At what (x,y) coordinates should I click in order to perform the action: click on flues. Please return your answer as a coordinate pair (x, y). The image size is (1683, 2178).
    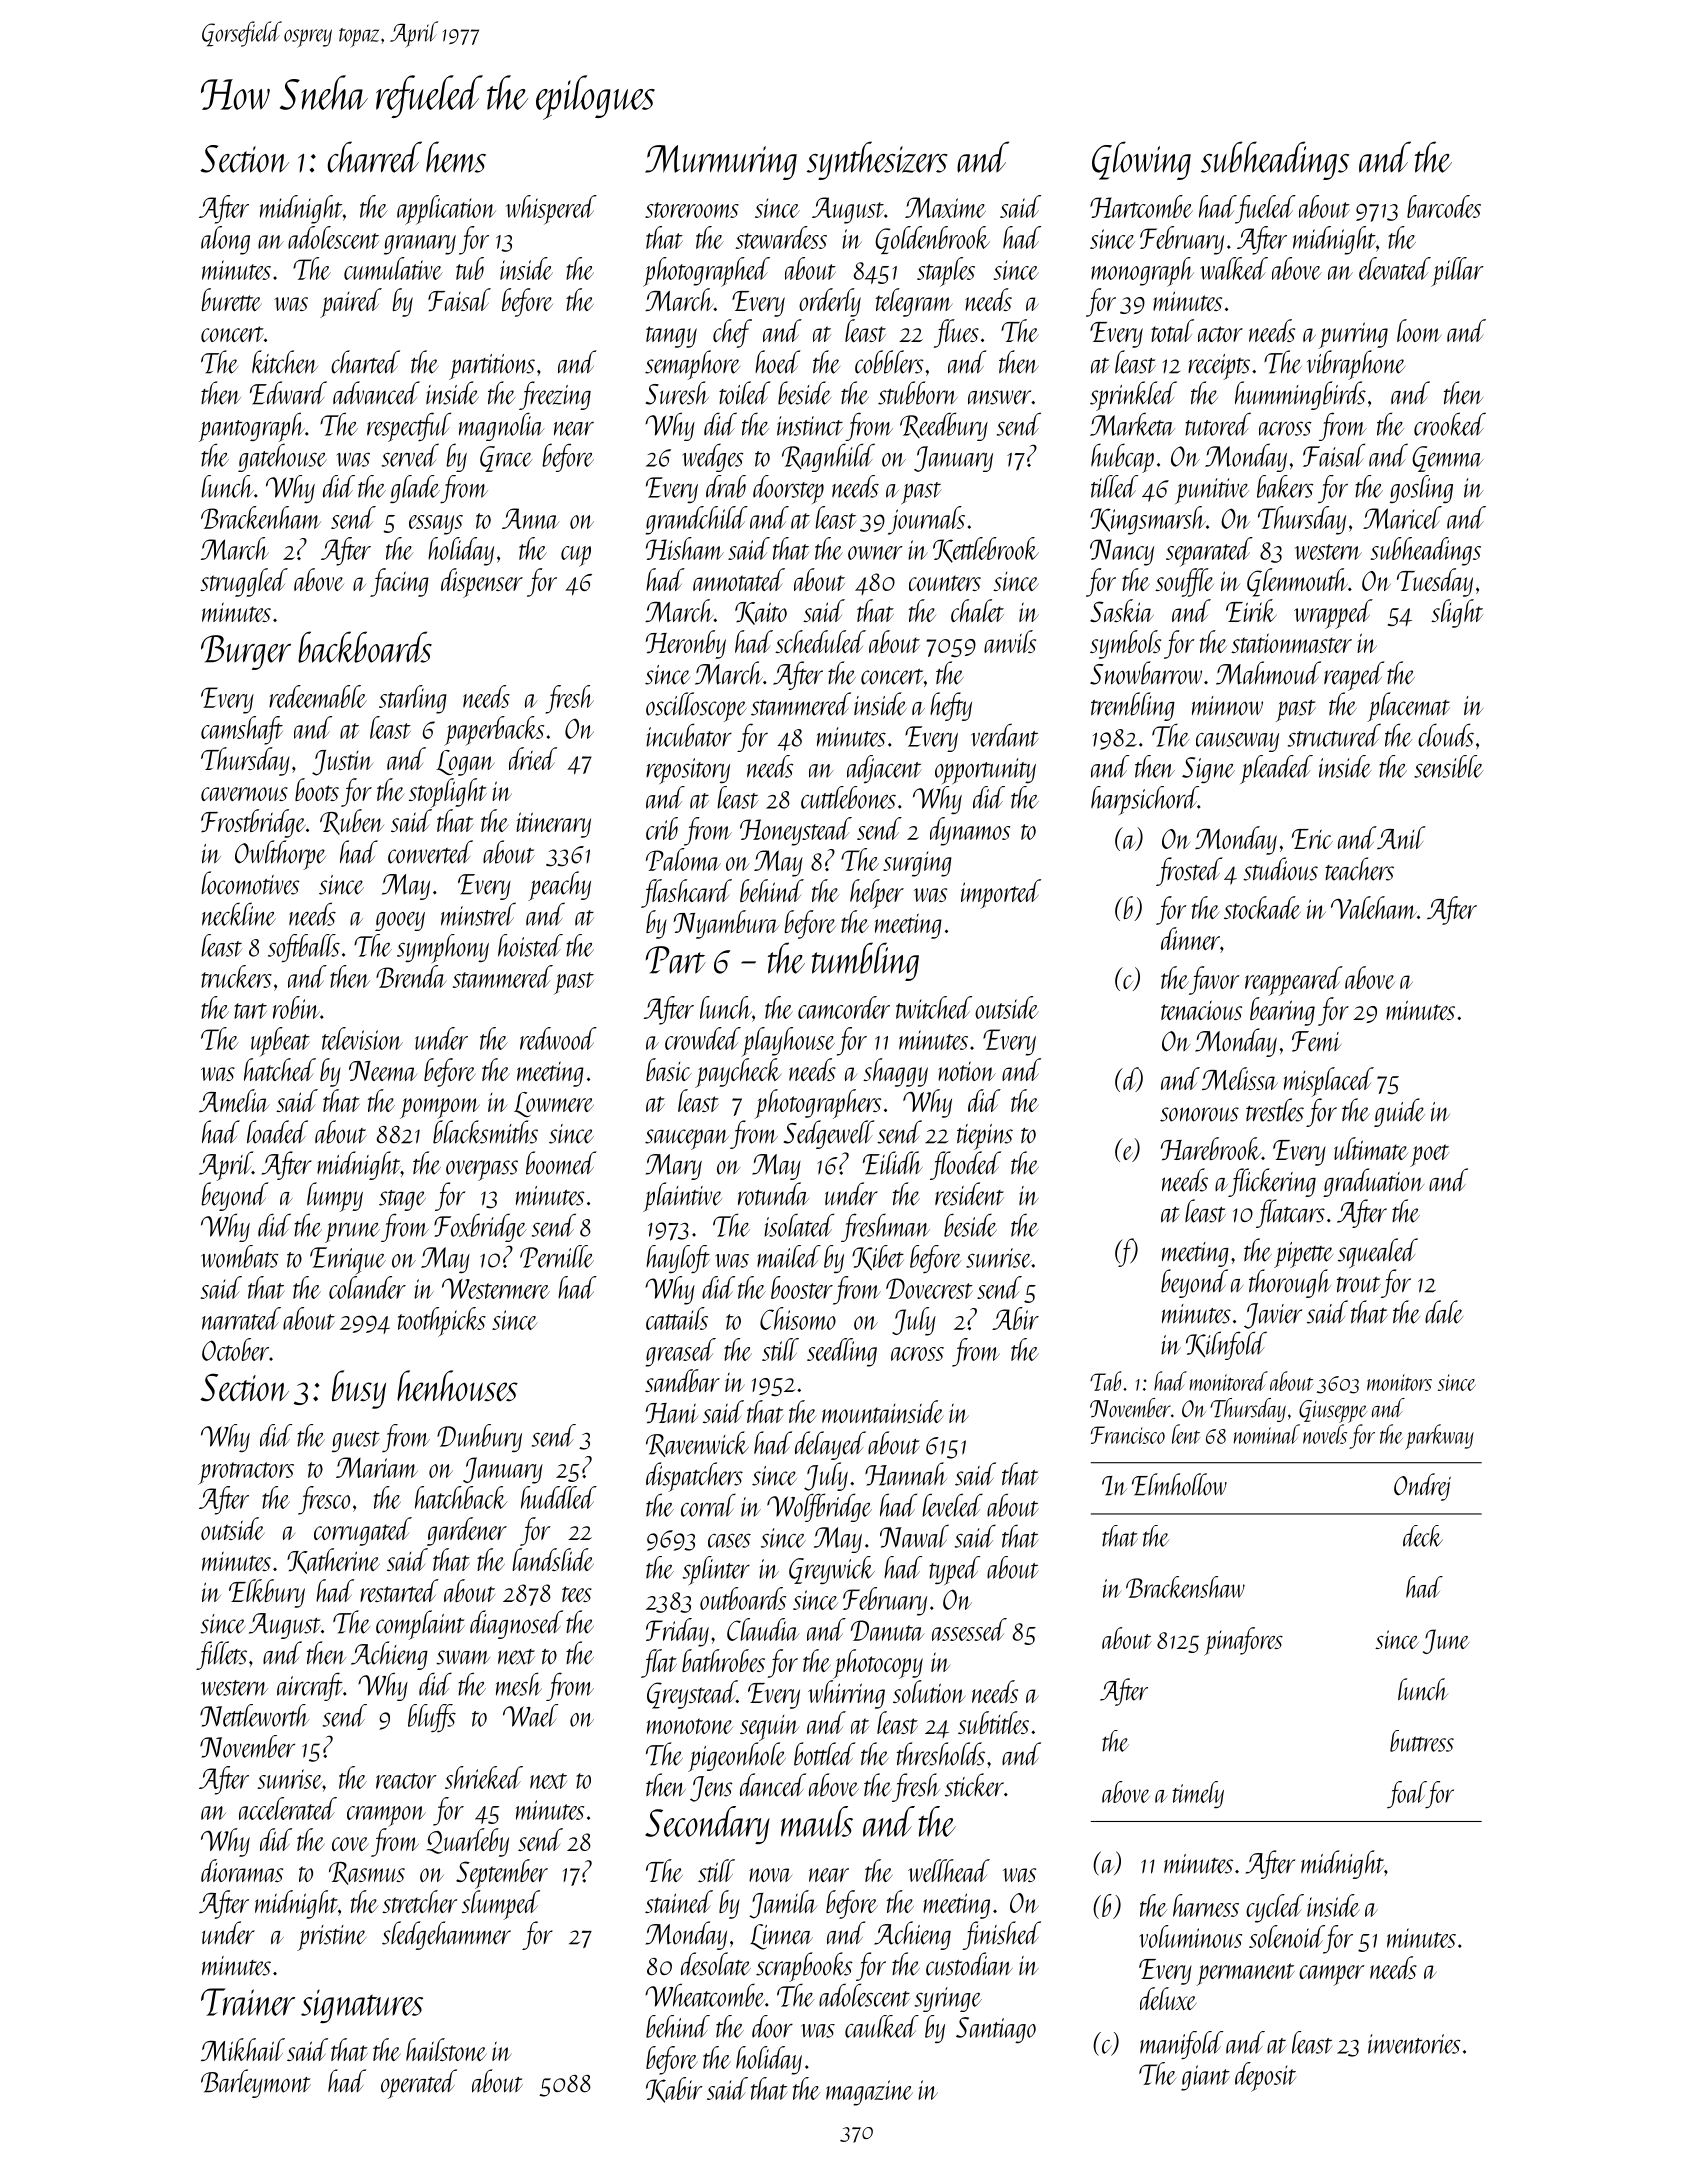
    Looking at the image, I should click on (956, 333).
